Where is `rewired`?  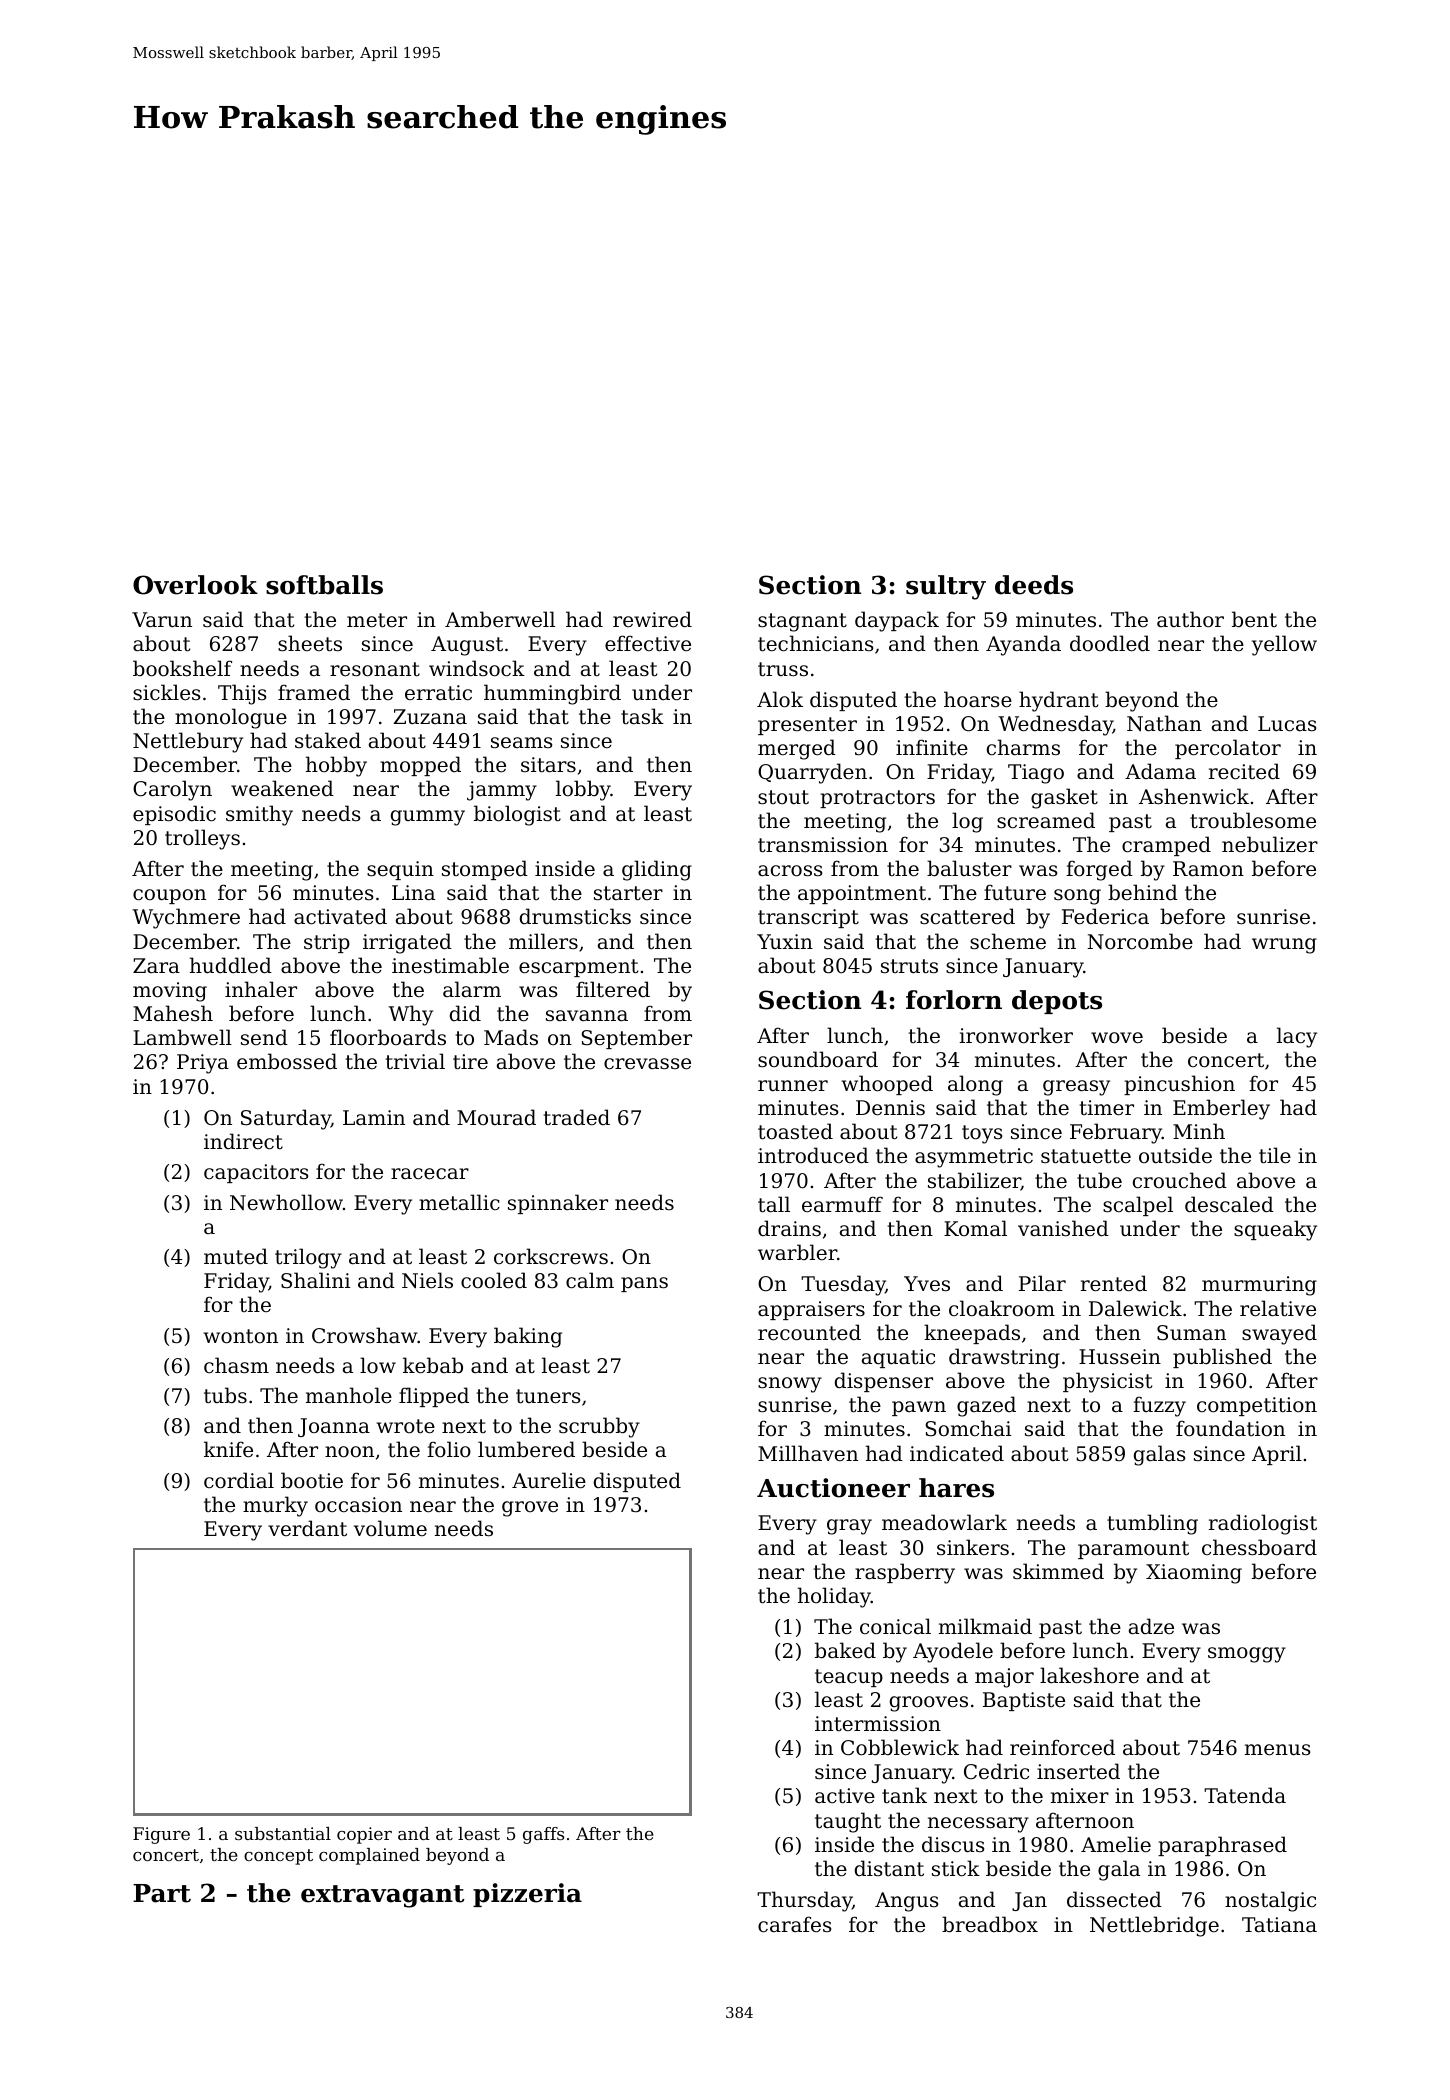 rewired is located at coordinates (652, 619).
